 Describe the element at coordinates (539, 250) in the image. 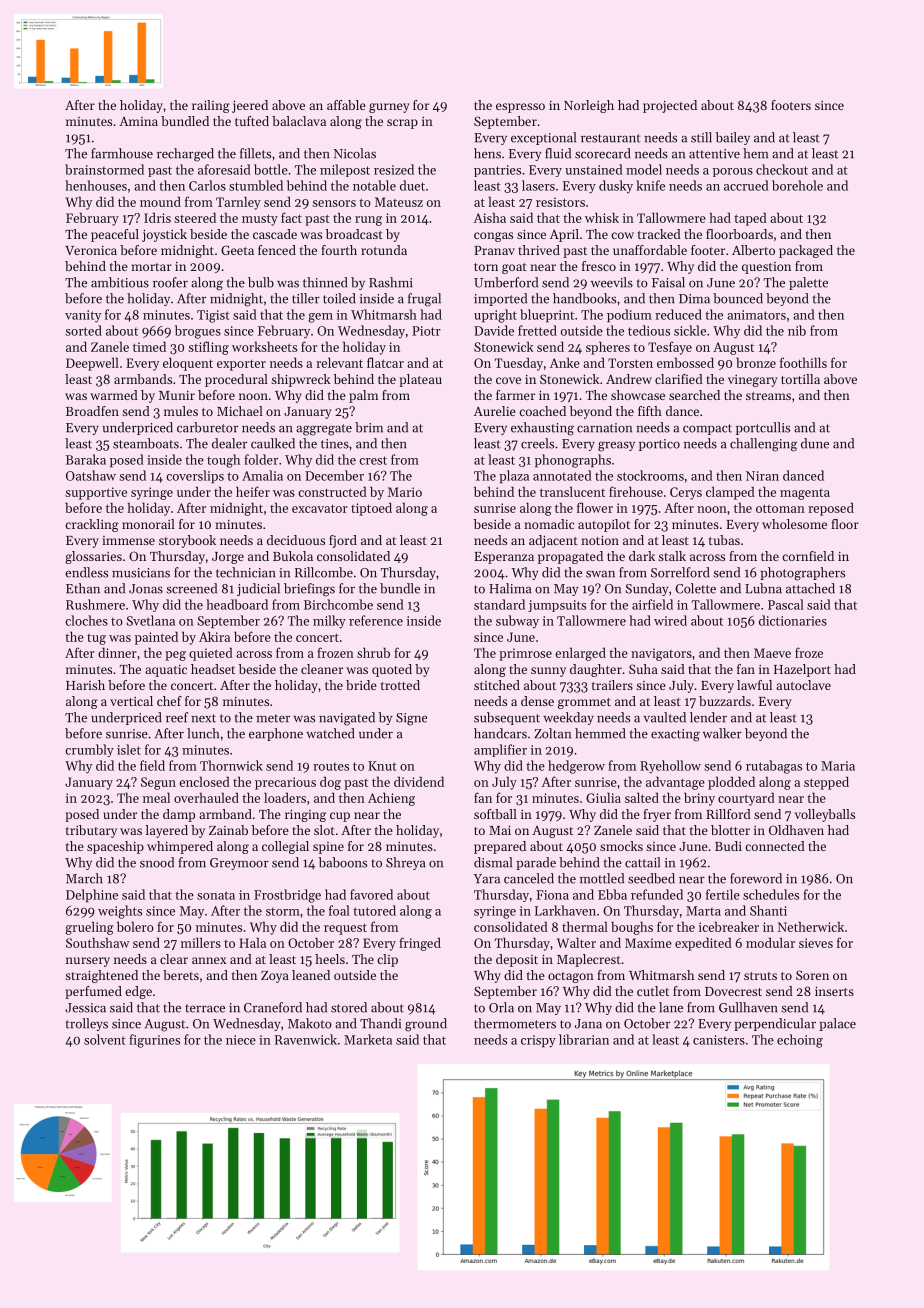

I see `thrived` at that location.
